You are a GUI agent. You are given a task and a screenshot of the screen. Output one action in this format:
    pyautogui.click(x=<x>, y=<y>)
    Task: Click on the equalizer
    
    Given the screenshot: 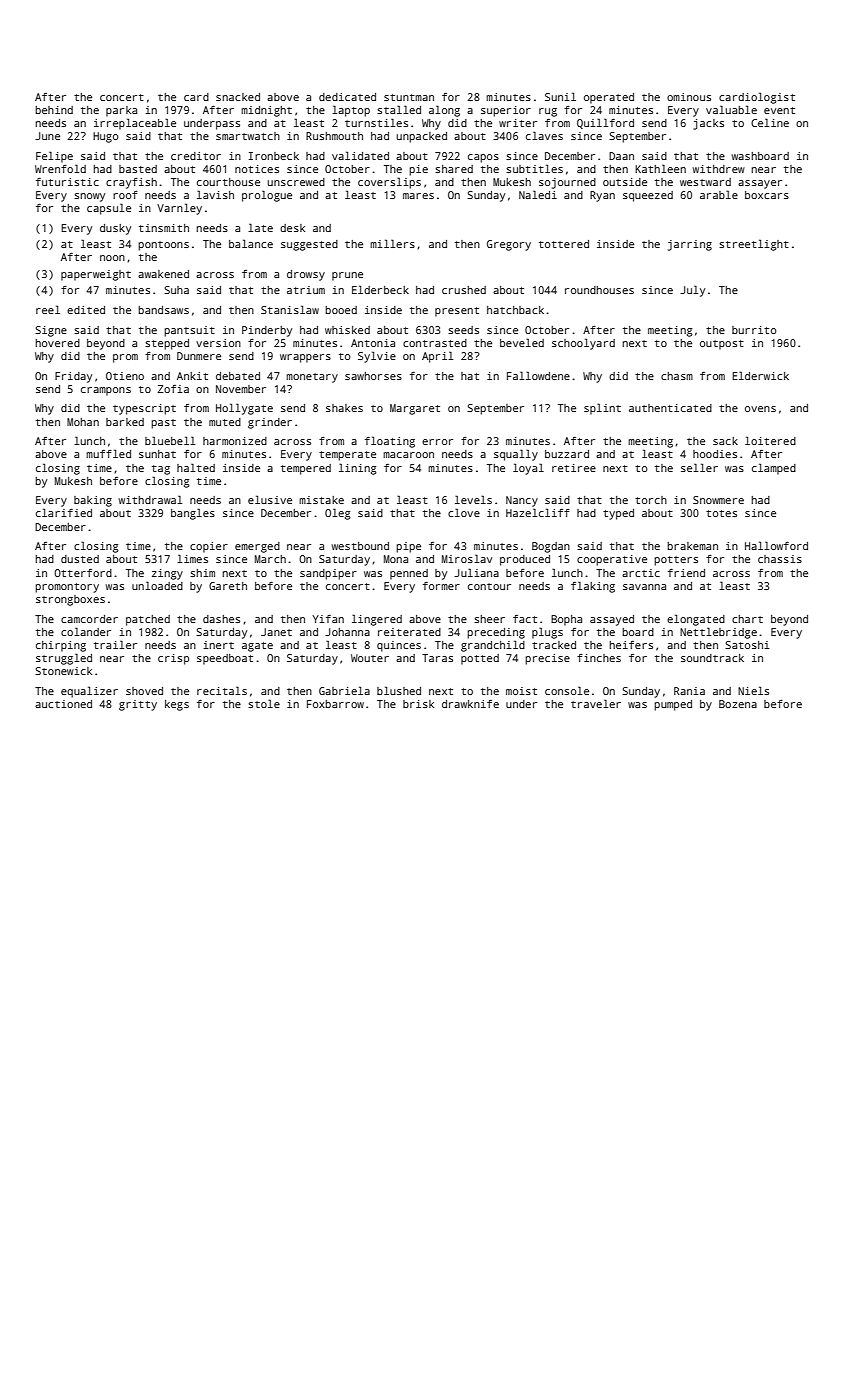 What is the action you would take?
    pyautogui.click(x=89, y=692)
